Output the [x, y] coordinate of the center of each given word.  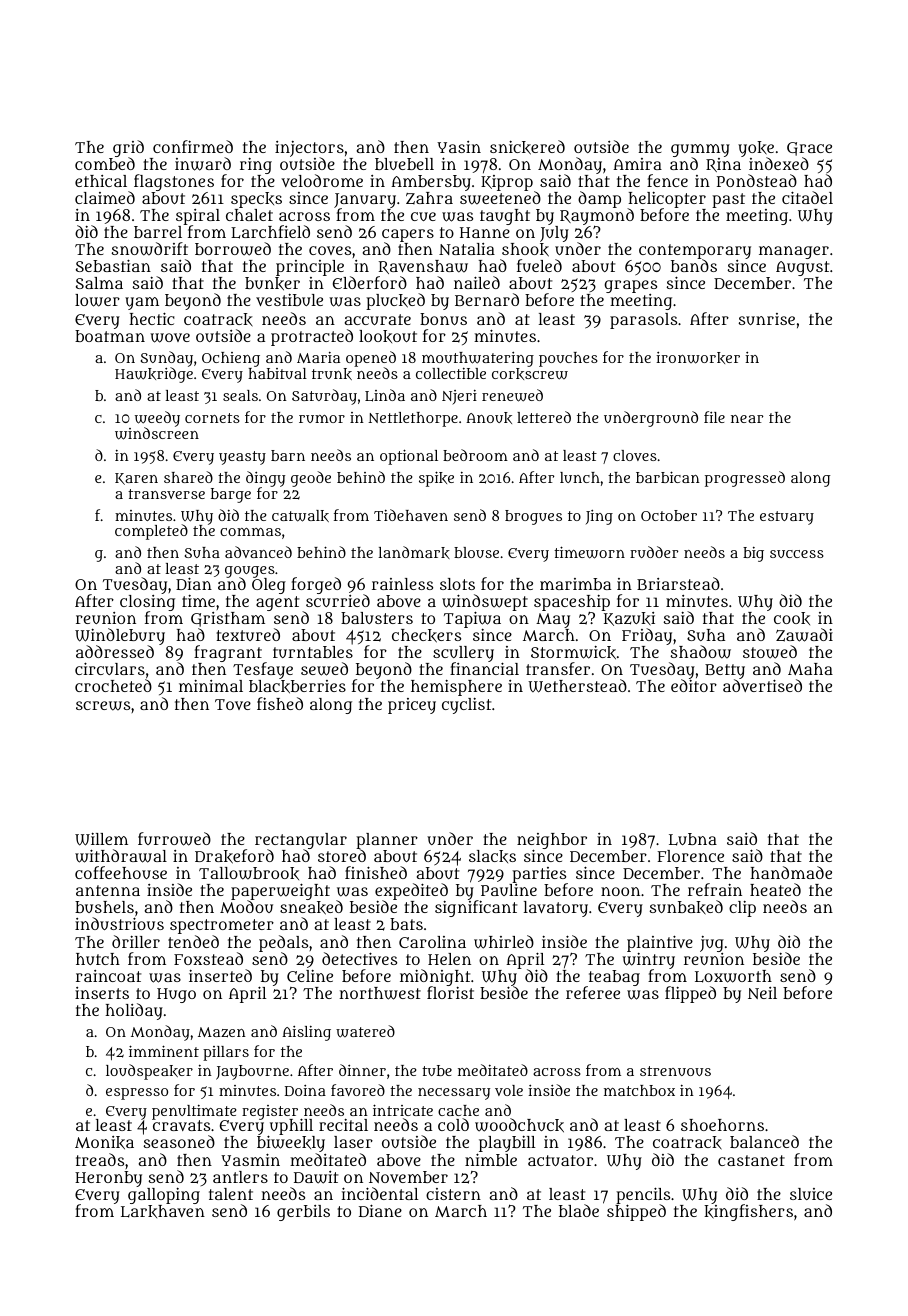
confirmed [193, 146]
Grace [809, 149]
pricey [412, 706]
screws [103, 706]
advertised [762, 686]
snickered [527, 147]
